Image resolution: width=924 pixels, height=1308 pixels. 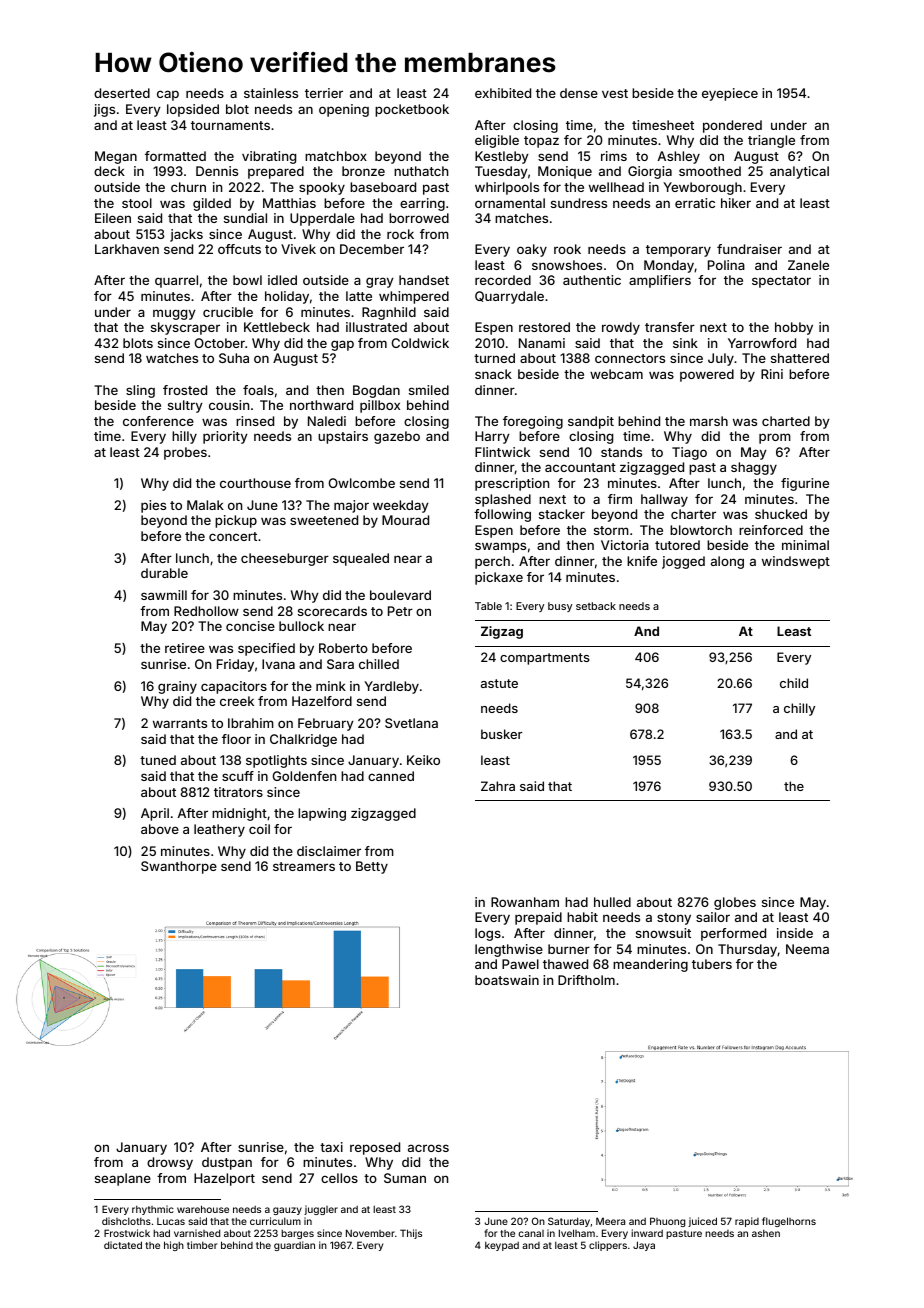 I want to click on Zanele, so click(x=808, y=265).
